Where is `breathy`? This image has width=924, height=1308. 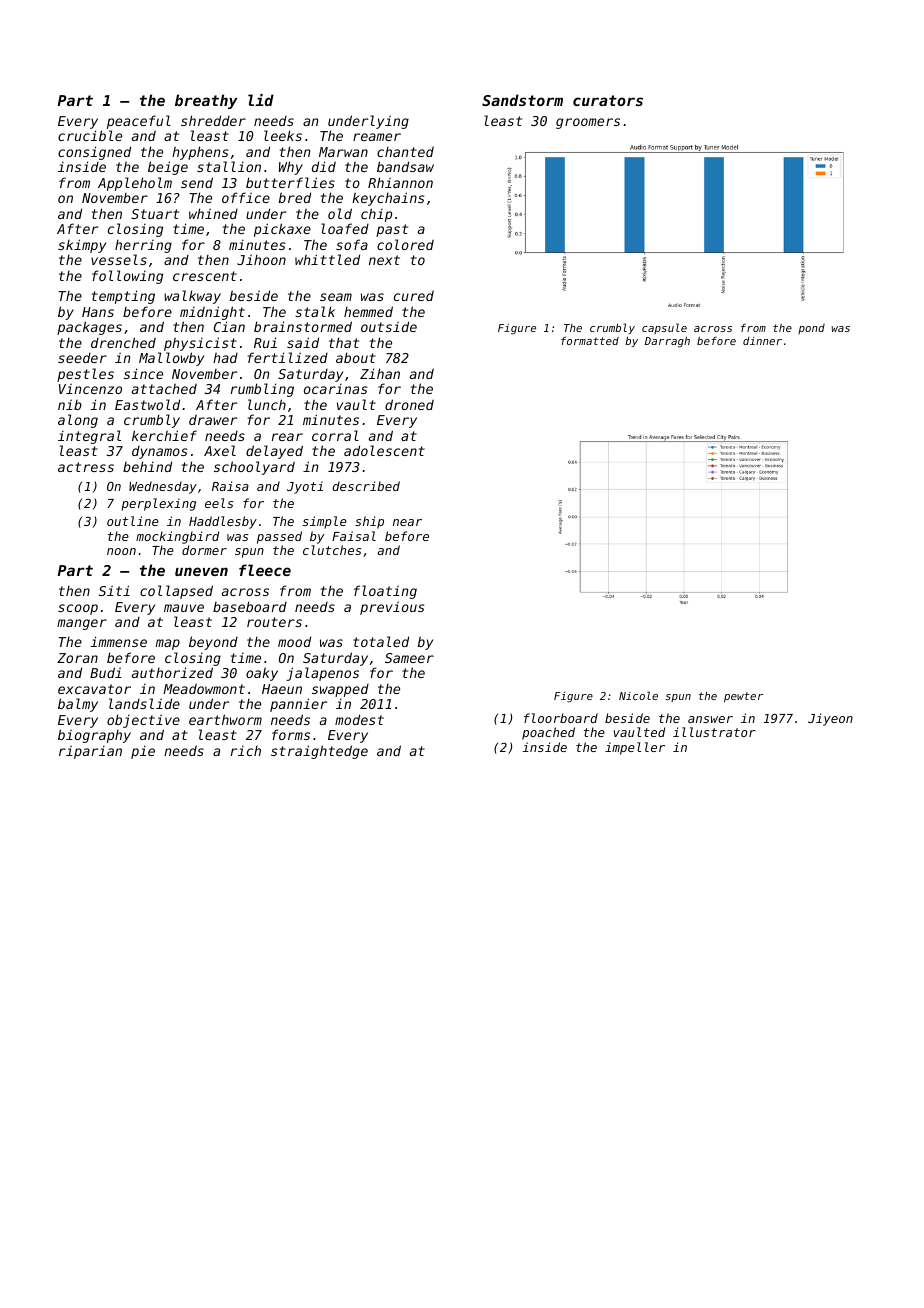
breathy is located at coordinates (206, 101).
